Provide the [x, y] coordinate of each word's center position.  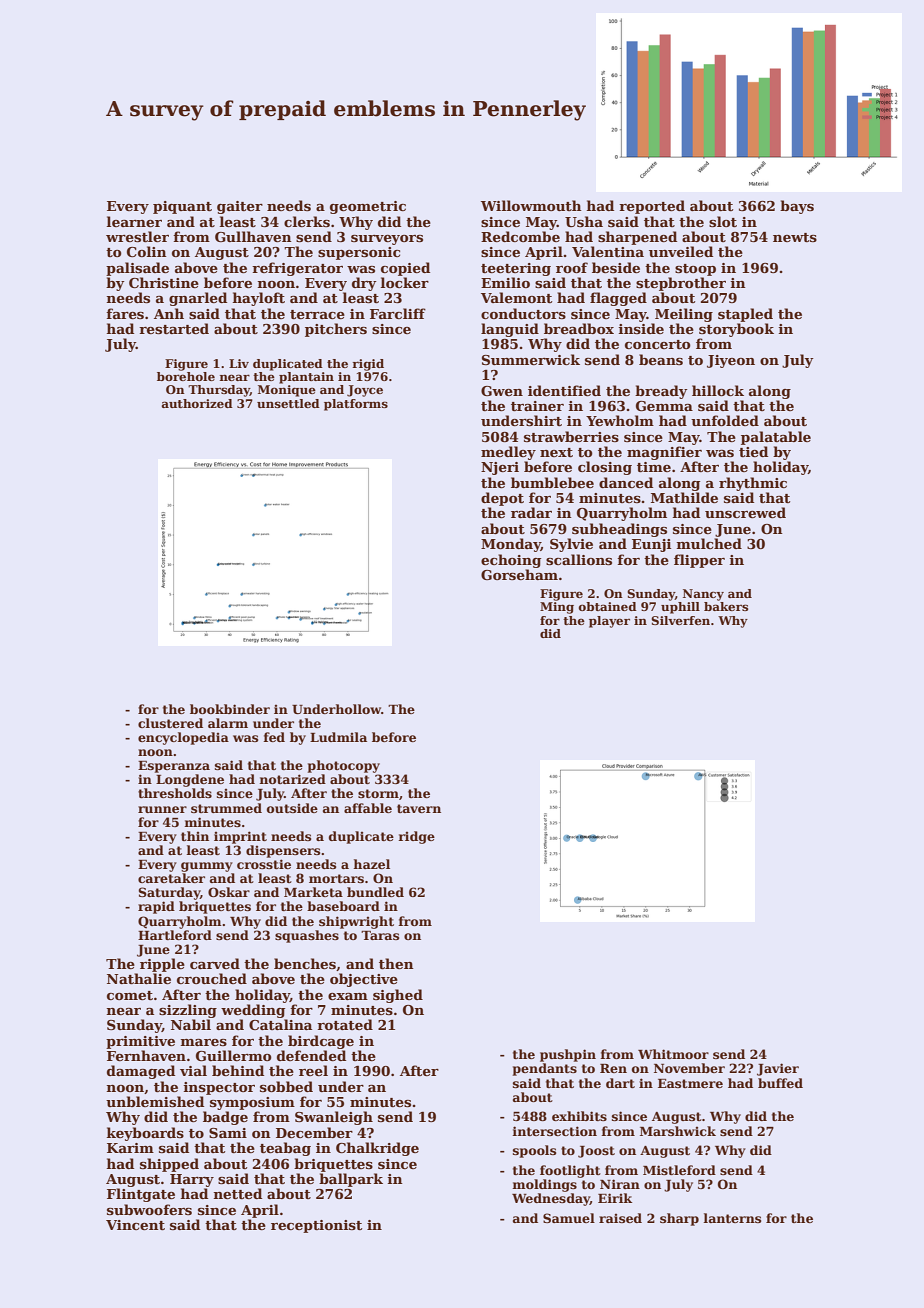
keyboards [145, 1134]
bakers [726, 606]
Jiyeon [731, 361]
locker [405, 282]
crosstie [264, 864]
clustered [170, 723]
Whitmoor [673, 1054]
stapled [745, 315]
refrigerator [297, 269]
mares [204, 1042]
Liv [239, 363]
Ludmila [338, 737]
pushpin [568, 1055]
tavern [419, 808]
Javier [778, 1069]
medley [508, 453]
